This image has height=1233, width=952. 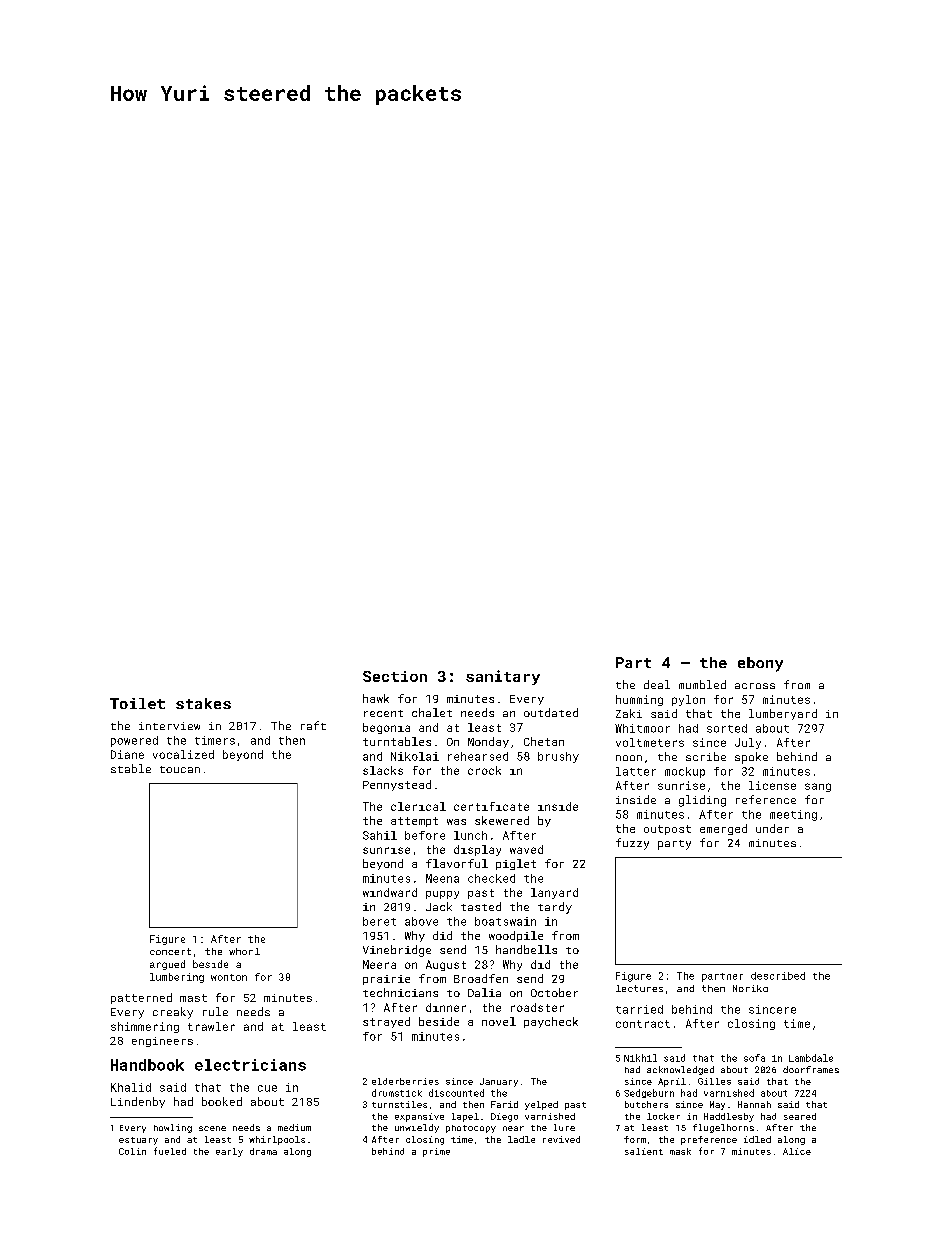 What do you see at coordinates (755, 686) in the image?
I see `across` at bounding box center [755, 686].
